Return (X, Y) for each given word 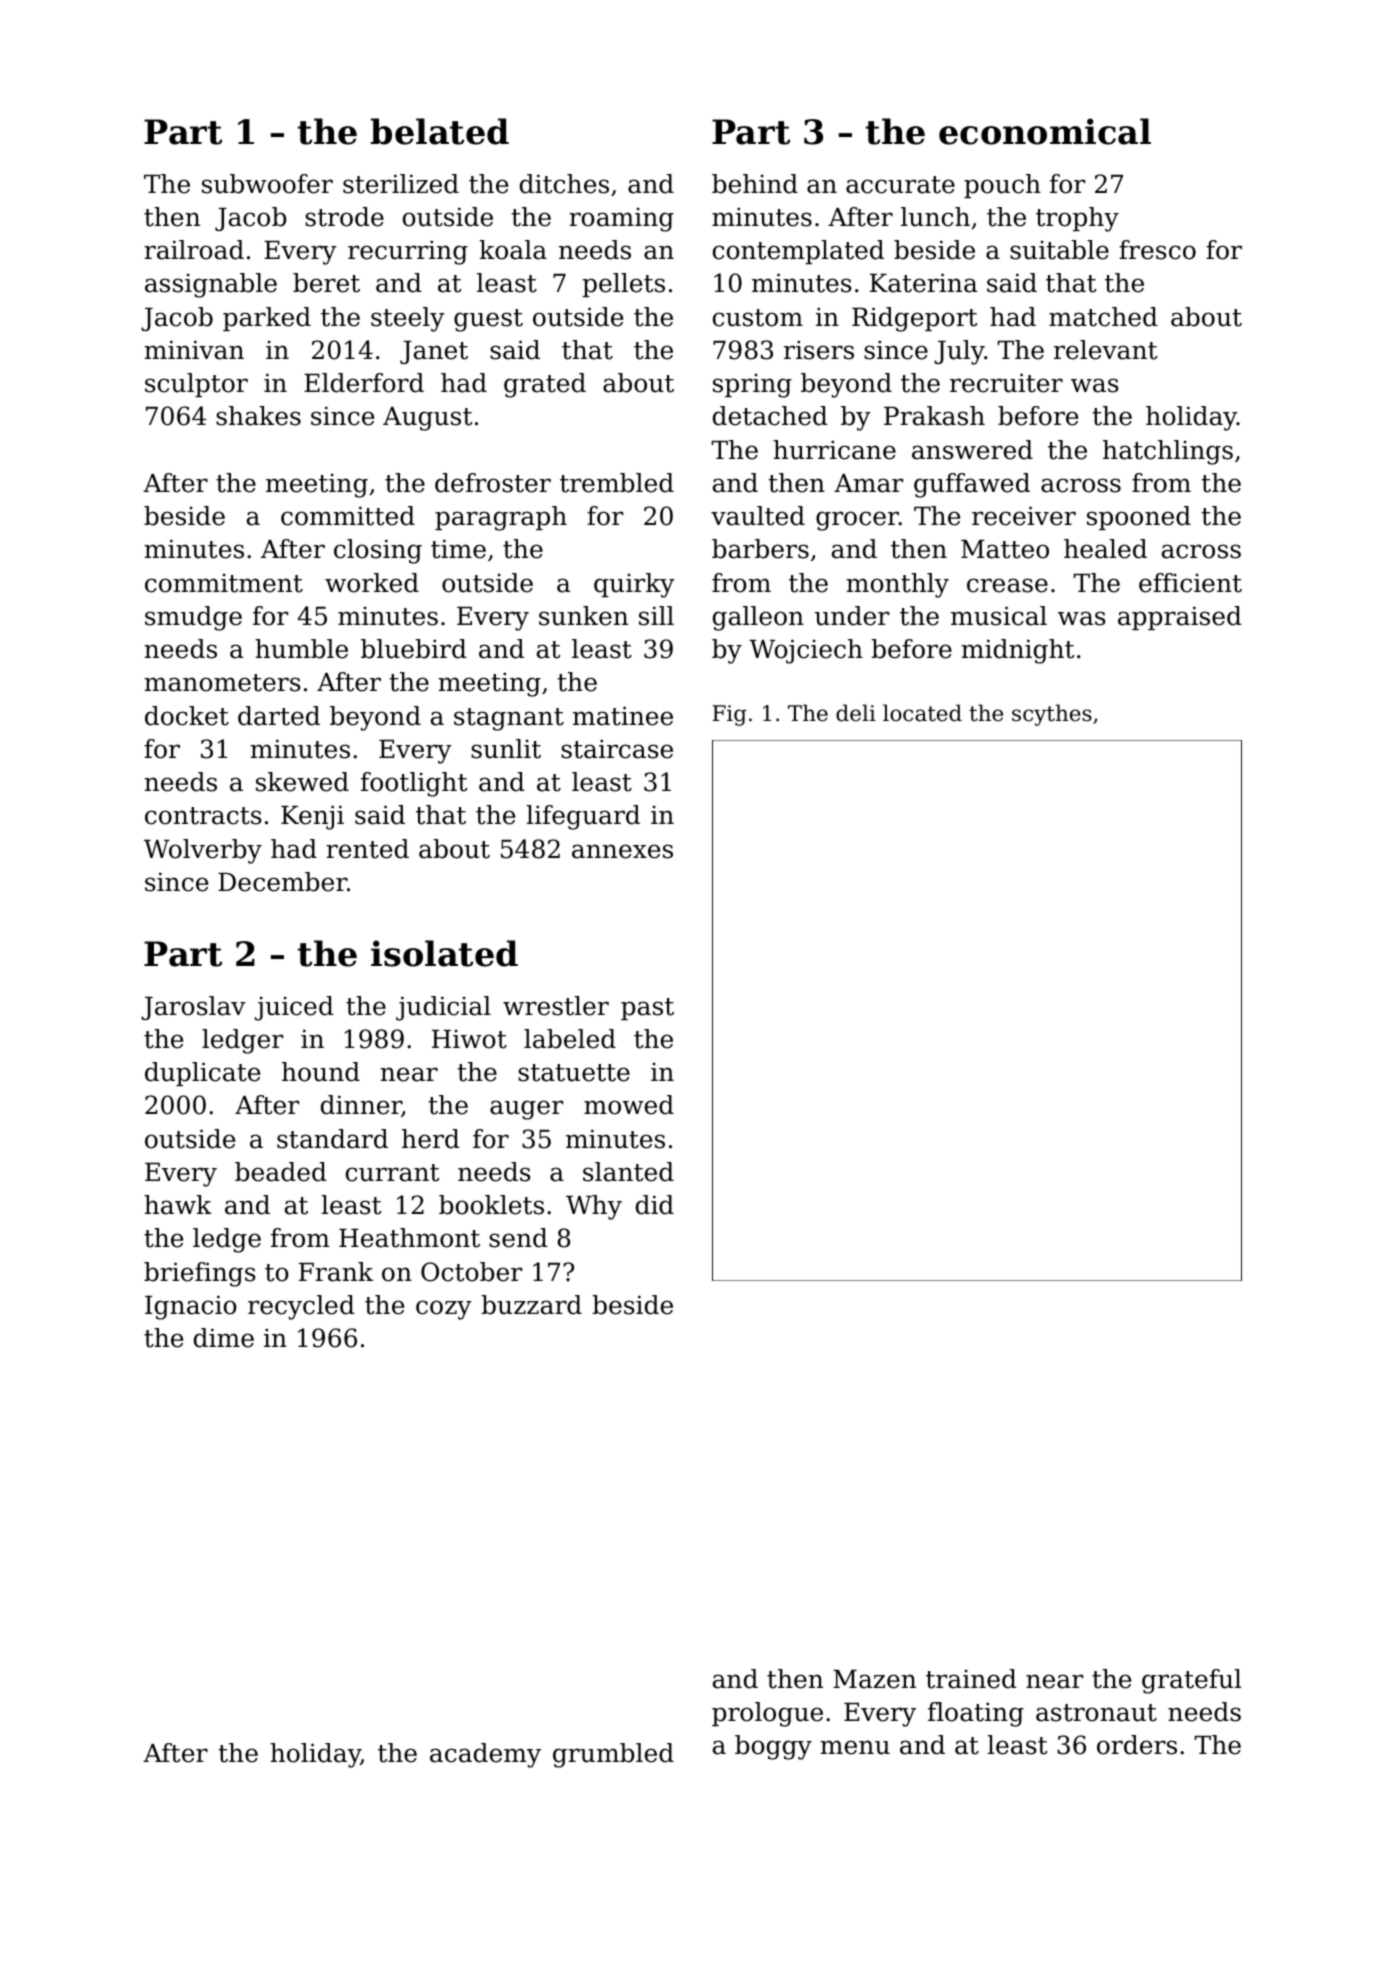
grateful (1192, 1681)
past (647, 1009)
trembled (617, 483)
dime (224, 1338)
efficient (1190, 583)
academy (485, 1755)
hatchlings (1168, 452)
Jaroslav (193, 1008)
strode (344, 217)
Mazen (874, 1679)
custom (758, 318)
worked (372, 583)
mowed (629, 1105)
